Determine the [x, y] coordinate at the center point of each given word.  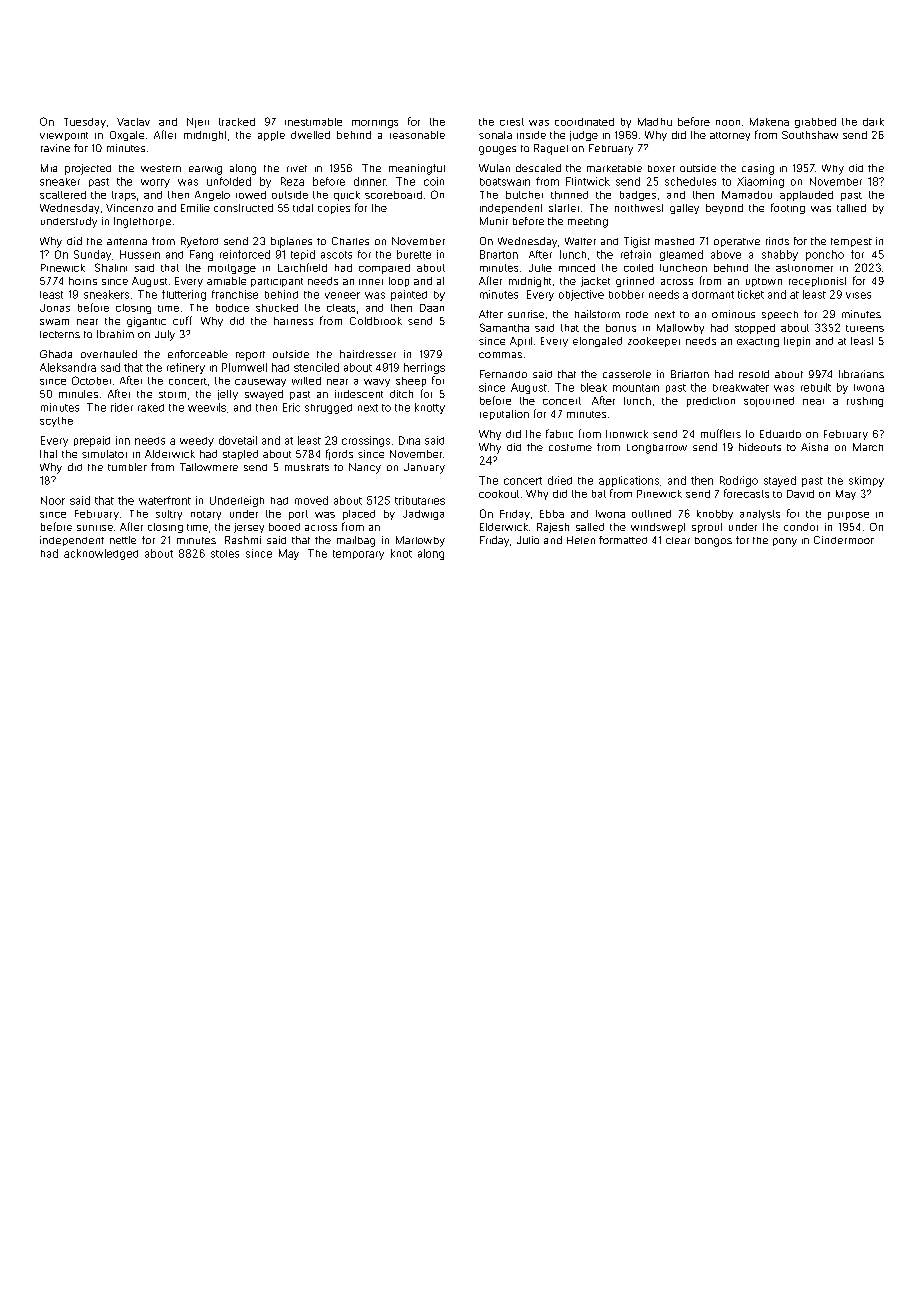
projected [88, 169]
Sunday [92, 255]
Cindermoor [844, 540]
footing [788, 208]
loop [399, 282]
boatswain [505, 182]
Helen [581, 540]
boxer [661, 168]
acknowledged [101, 554]
